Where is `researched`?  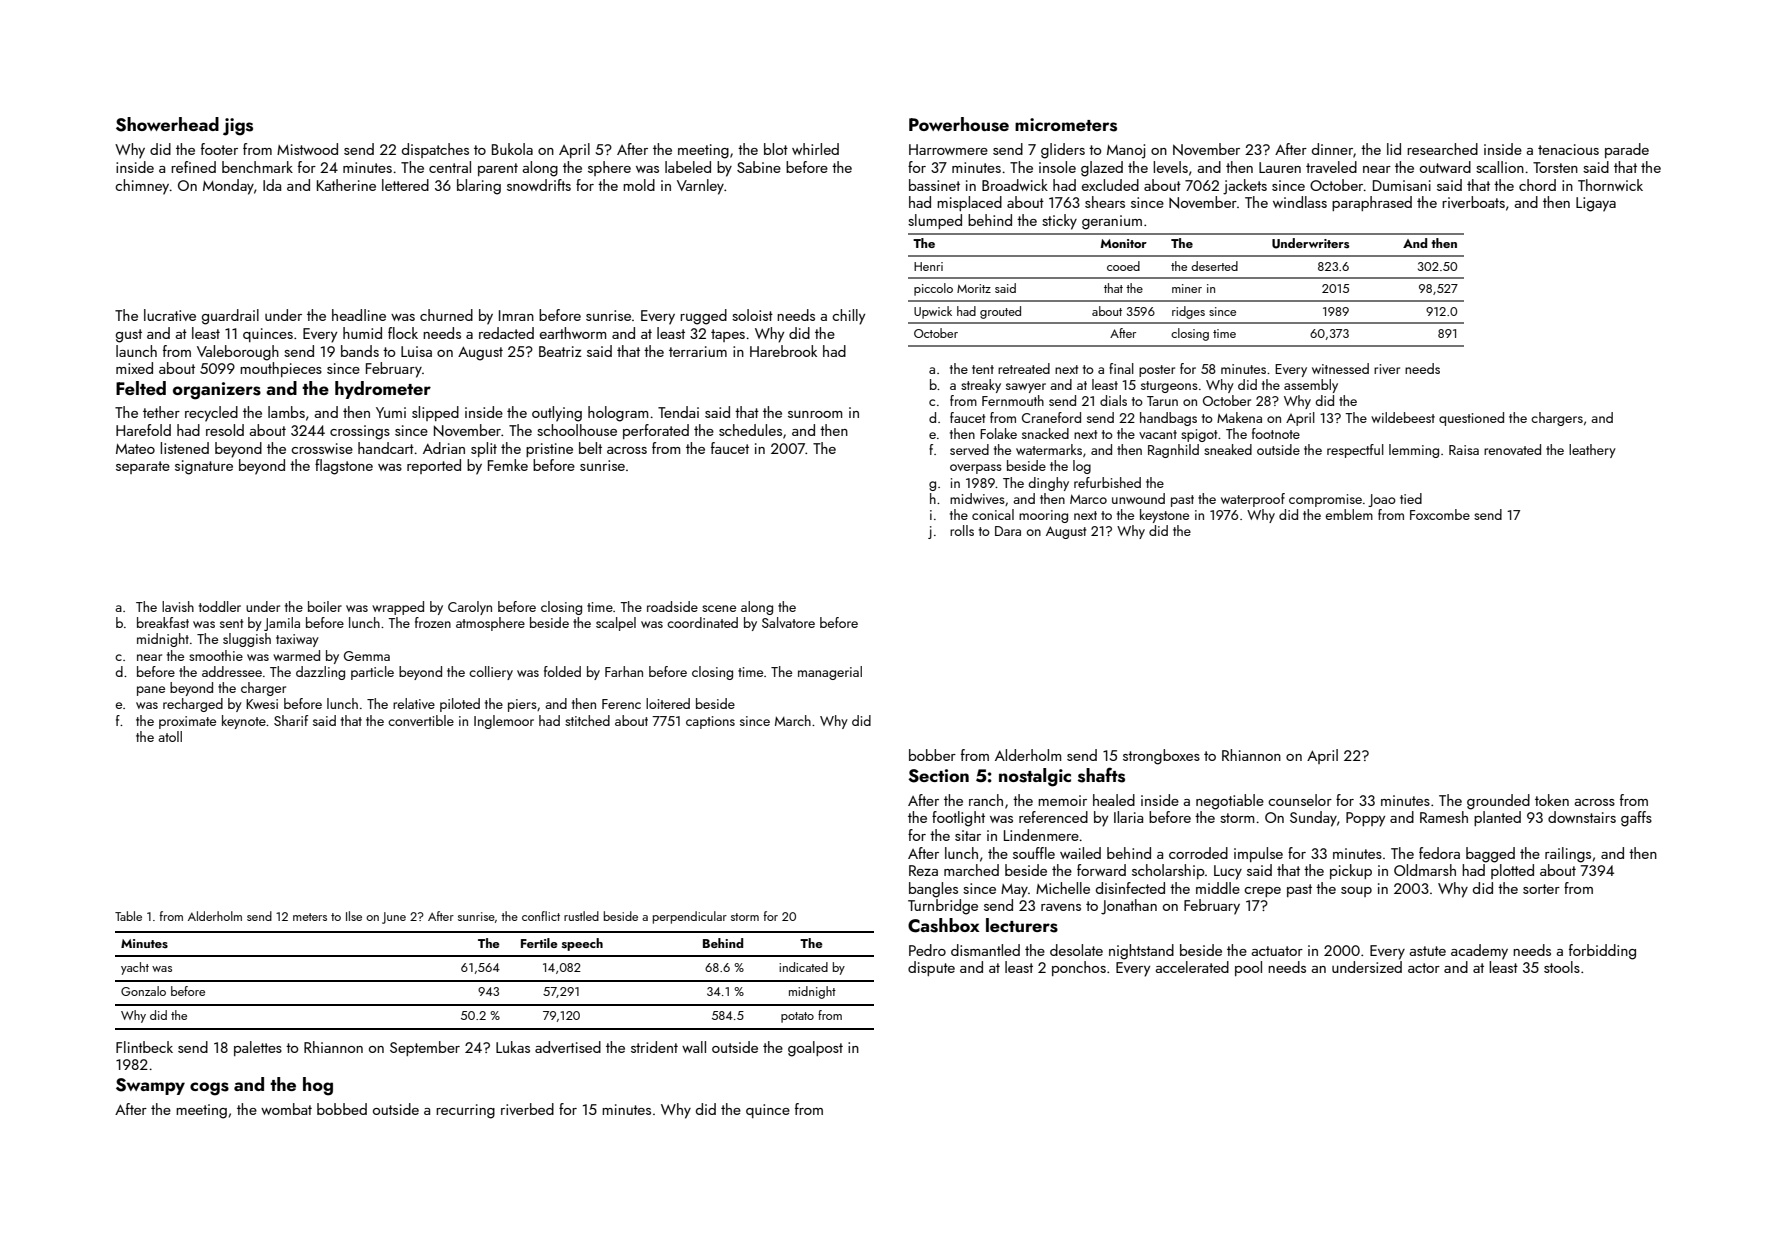
researched is located at coordinates (1442, 149).
